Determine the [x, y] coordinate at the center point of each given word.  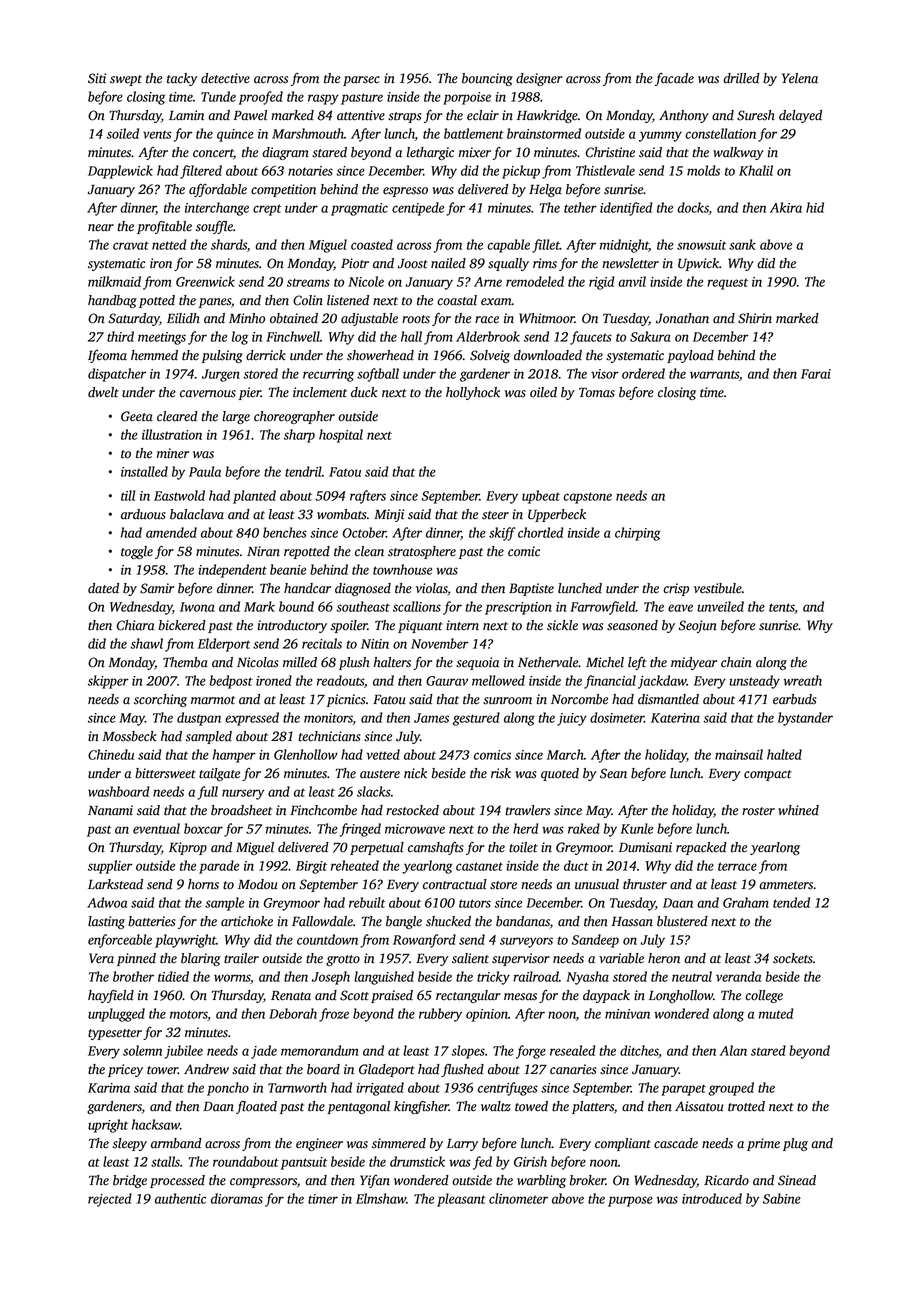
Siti [97, 78]
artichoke [247, 921]
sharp [299, 436]
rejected [110, 1200]
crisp [676, 589]
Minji [389, 515]
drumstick [417, 1161]
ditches [639, 1051]
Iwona [197, 607]
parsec [361, 81]
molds [703, 170]
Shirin [755, 318]
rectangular [468, 996]
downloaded [548, 355]
